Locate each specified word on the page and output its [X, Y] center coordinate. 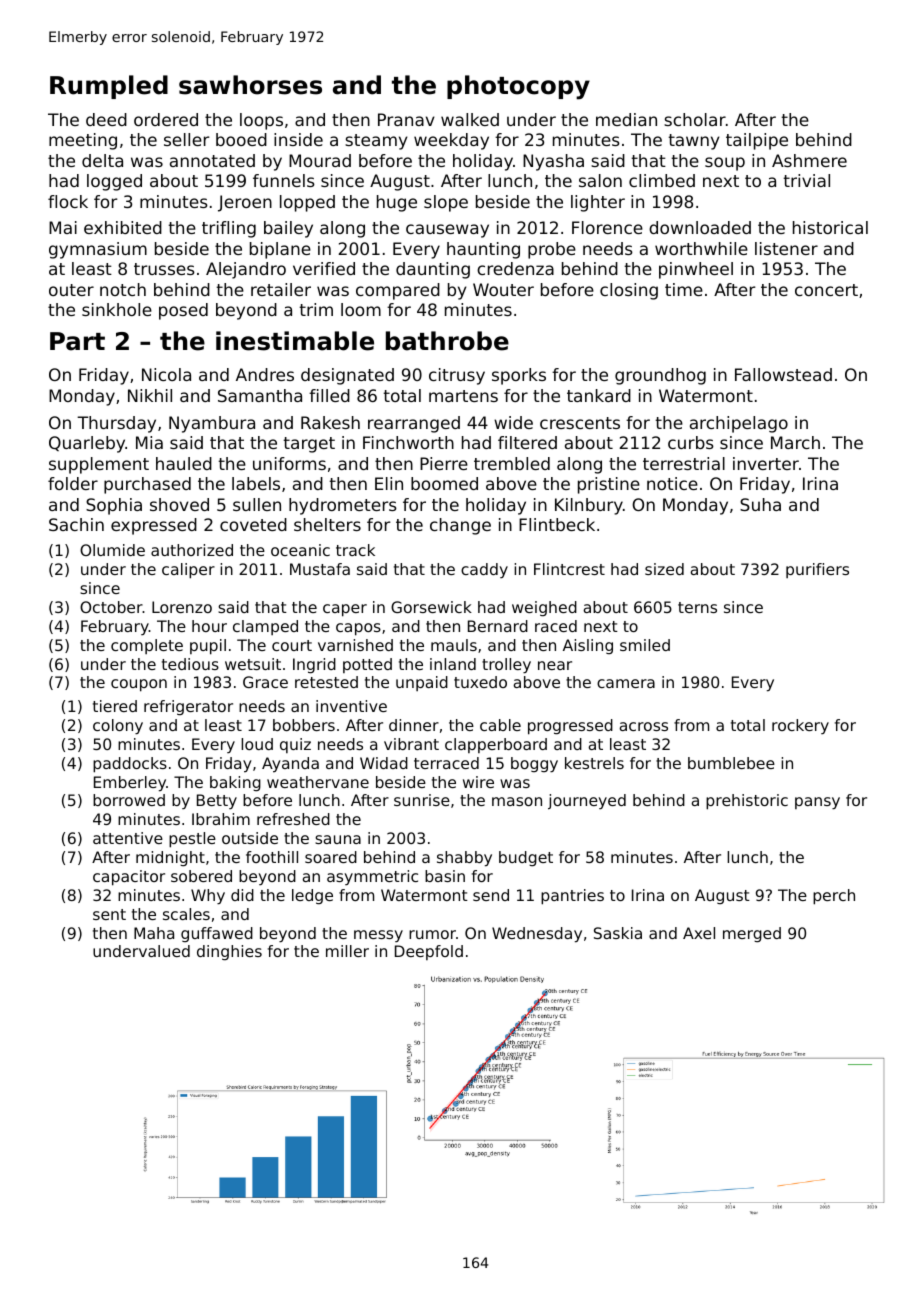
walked [470, 119]
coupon [139, 685]
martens [463, 396]
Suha [760, 504]
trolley [506, 666]
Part [77, 341]
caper [345, 610]
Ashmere [809, 160]
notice [672, 483]
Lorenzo [182, 607]
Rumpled [109, 87]
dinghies [229, 952]
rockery [800, 726]
